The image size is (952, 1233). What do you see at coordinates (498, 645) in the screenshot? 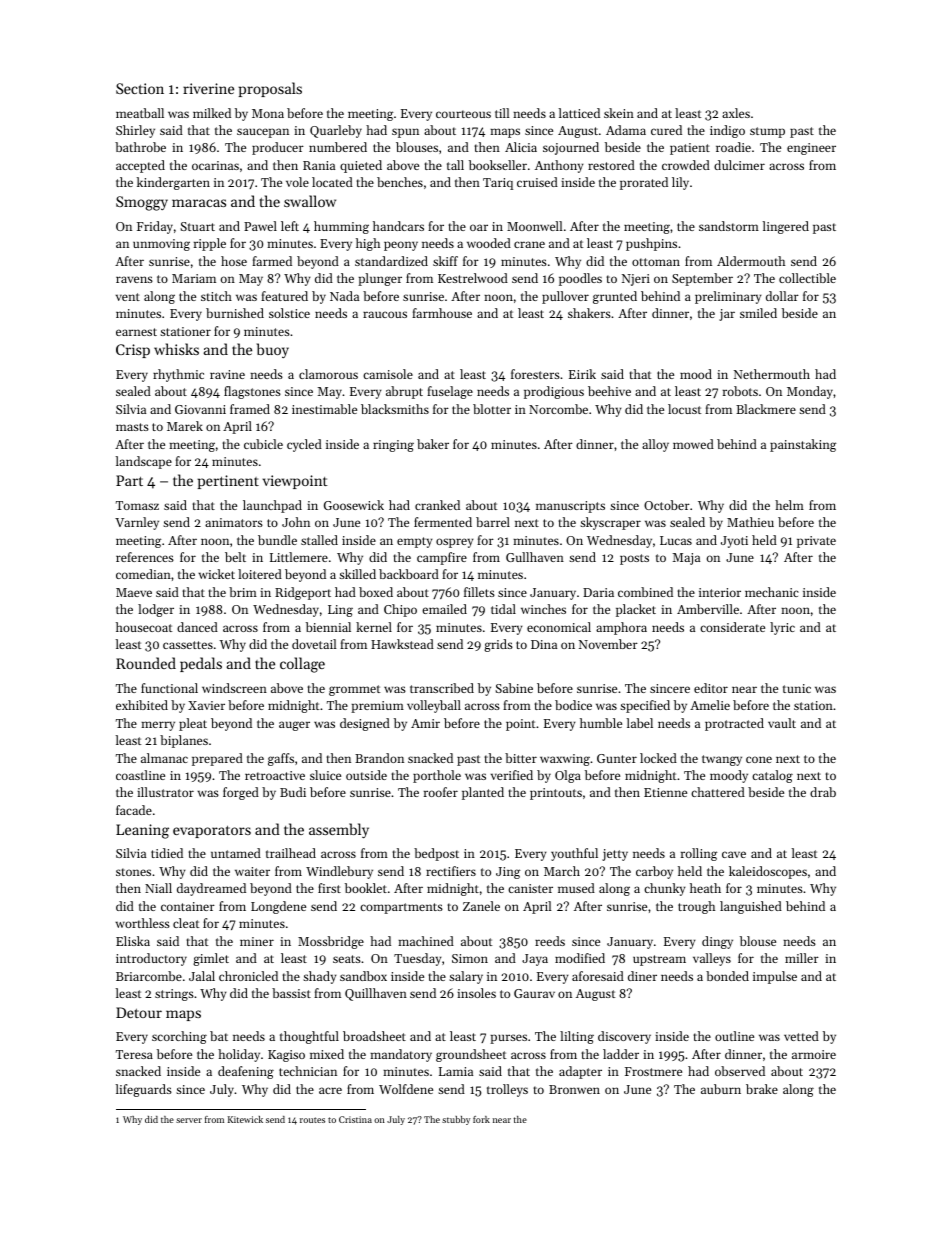
I see `grids` at bounding box center [498, 645].
